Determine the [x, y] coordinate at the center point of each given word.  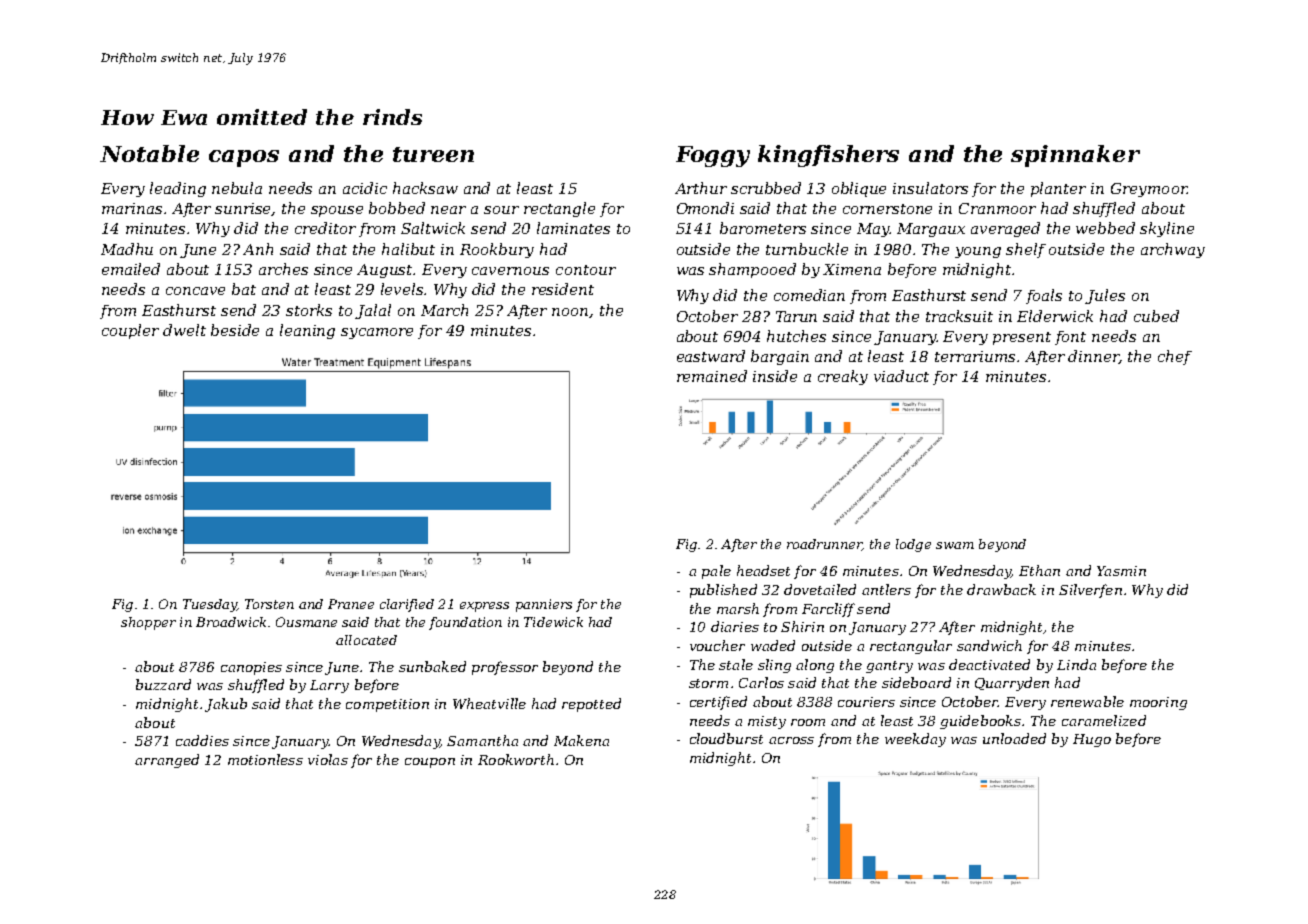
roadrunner [824, 545]
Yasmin [1121, 571]
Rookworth [516, 759]
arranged [167, 761]
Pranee [351, 604]
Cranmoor [997, 208]
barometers [763, 228]
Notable [149, 153]
